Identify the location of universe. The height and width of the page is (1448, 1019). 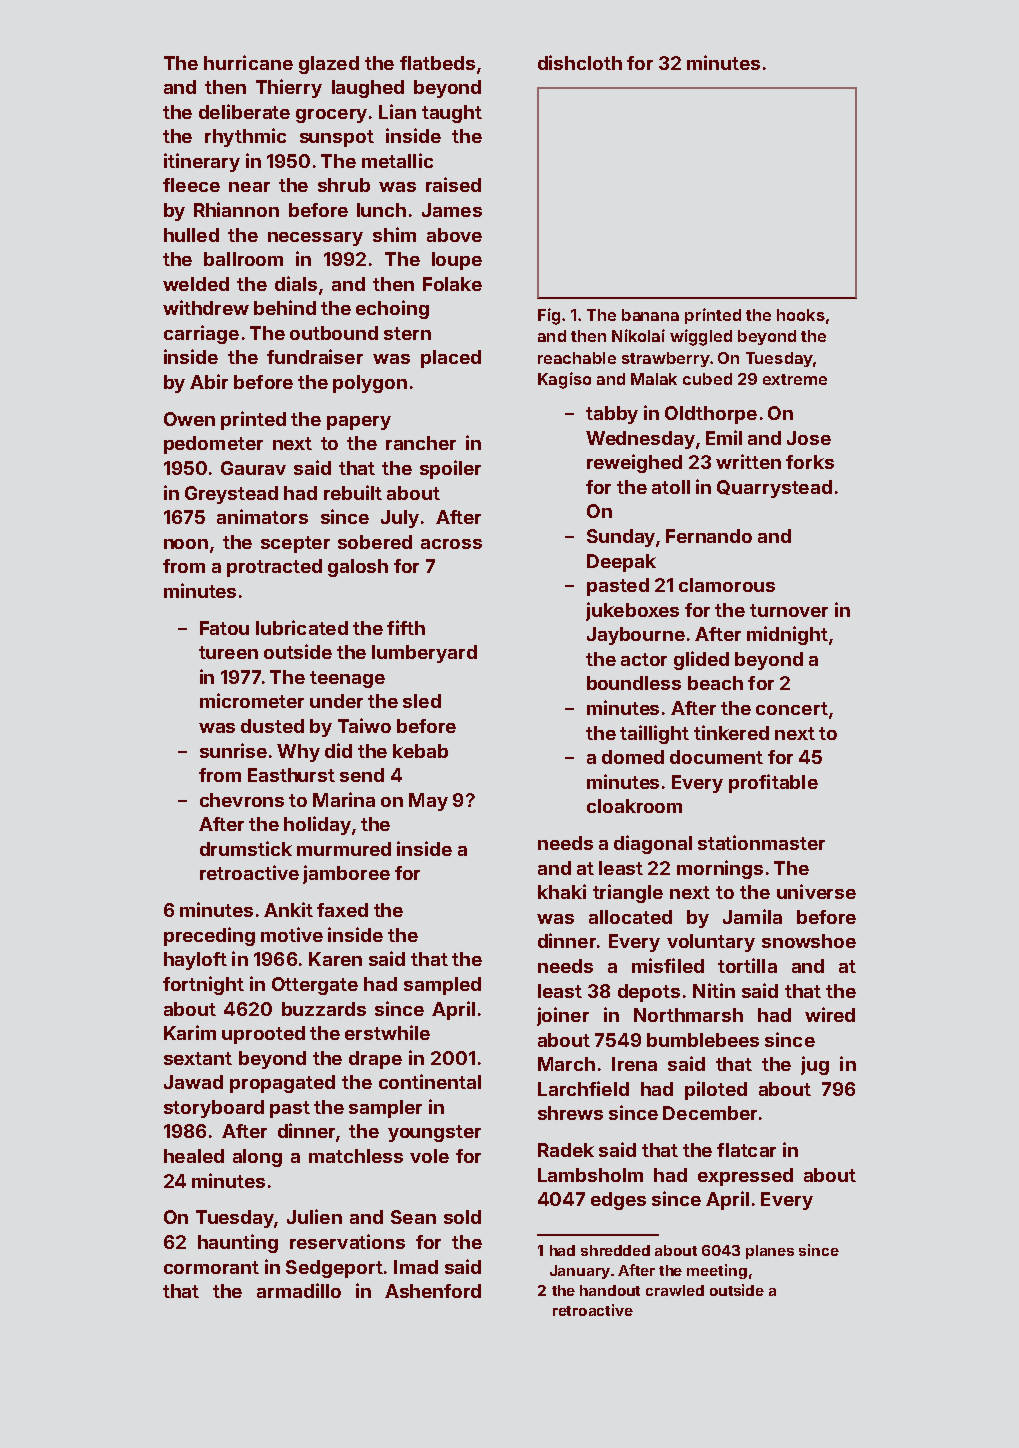
(816, 891).
